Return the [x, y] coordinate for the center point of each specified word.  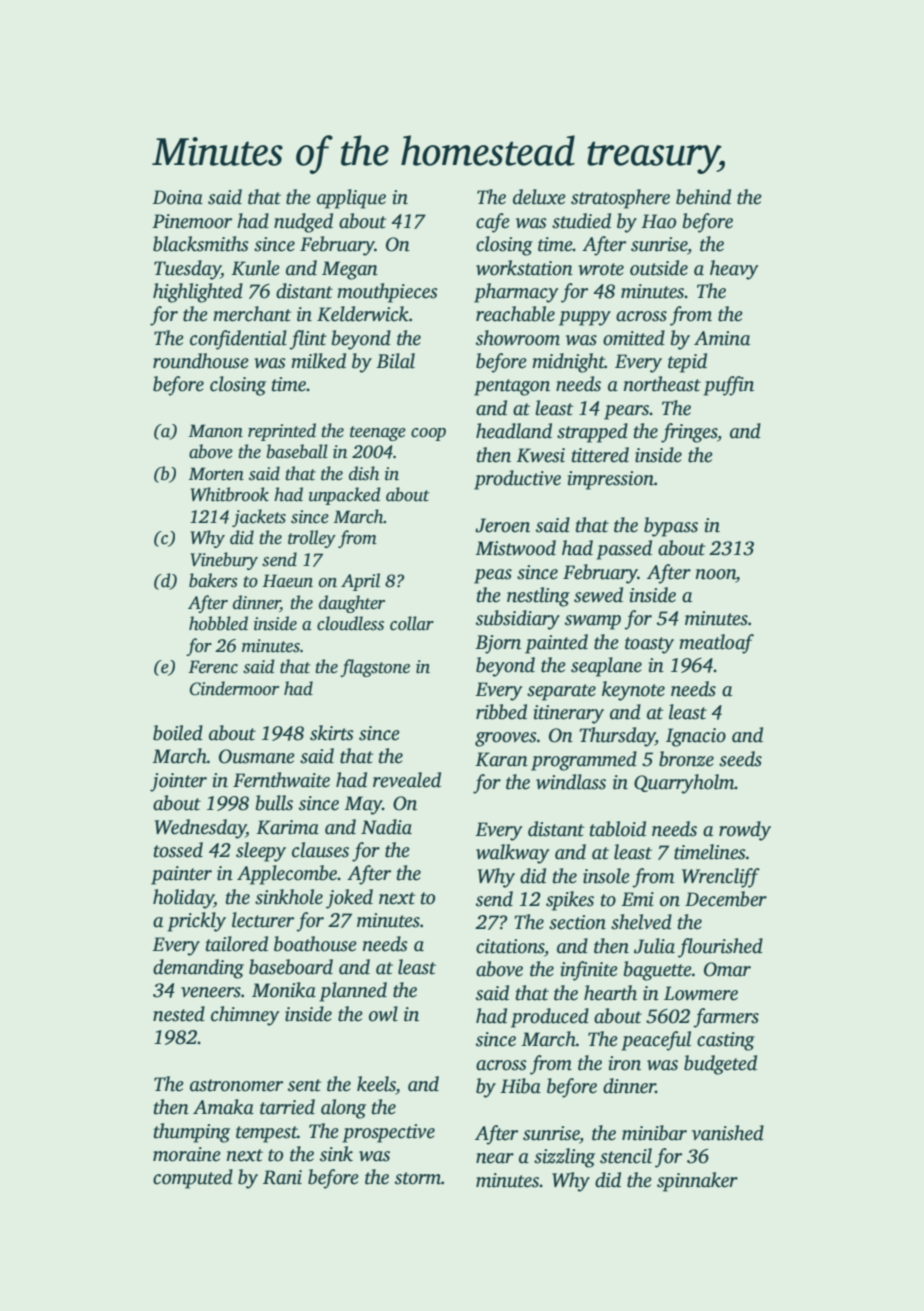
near [495, 1158]
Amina [722, 338]
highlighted [198, 293]
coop [428, 434]
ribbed [501, 712]
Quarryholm [684, 784]
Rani [282, 1177]
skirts [332, 733]
